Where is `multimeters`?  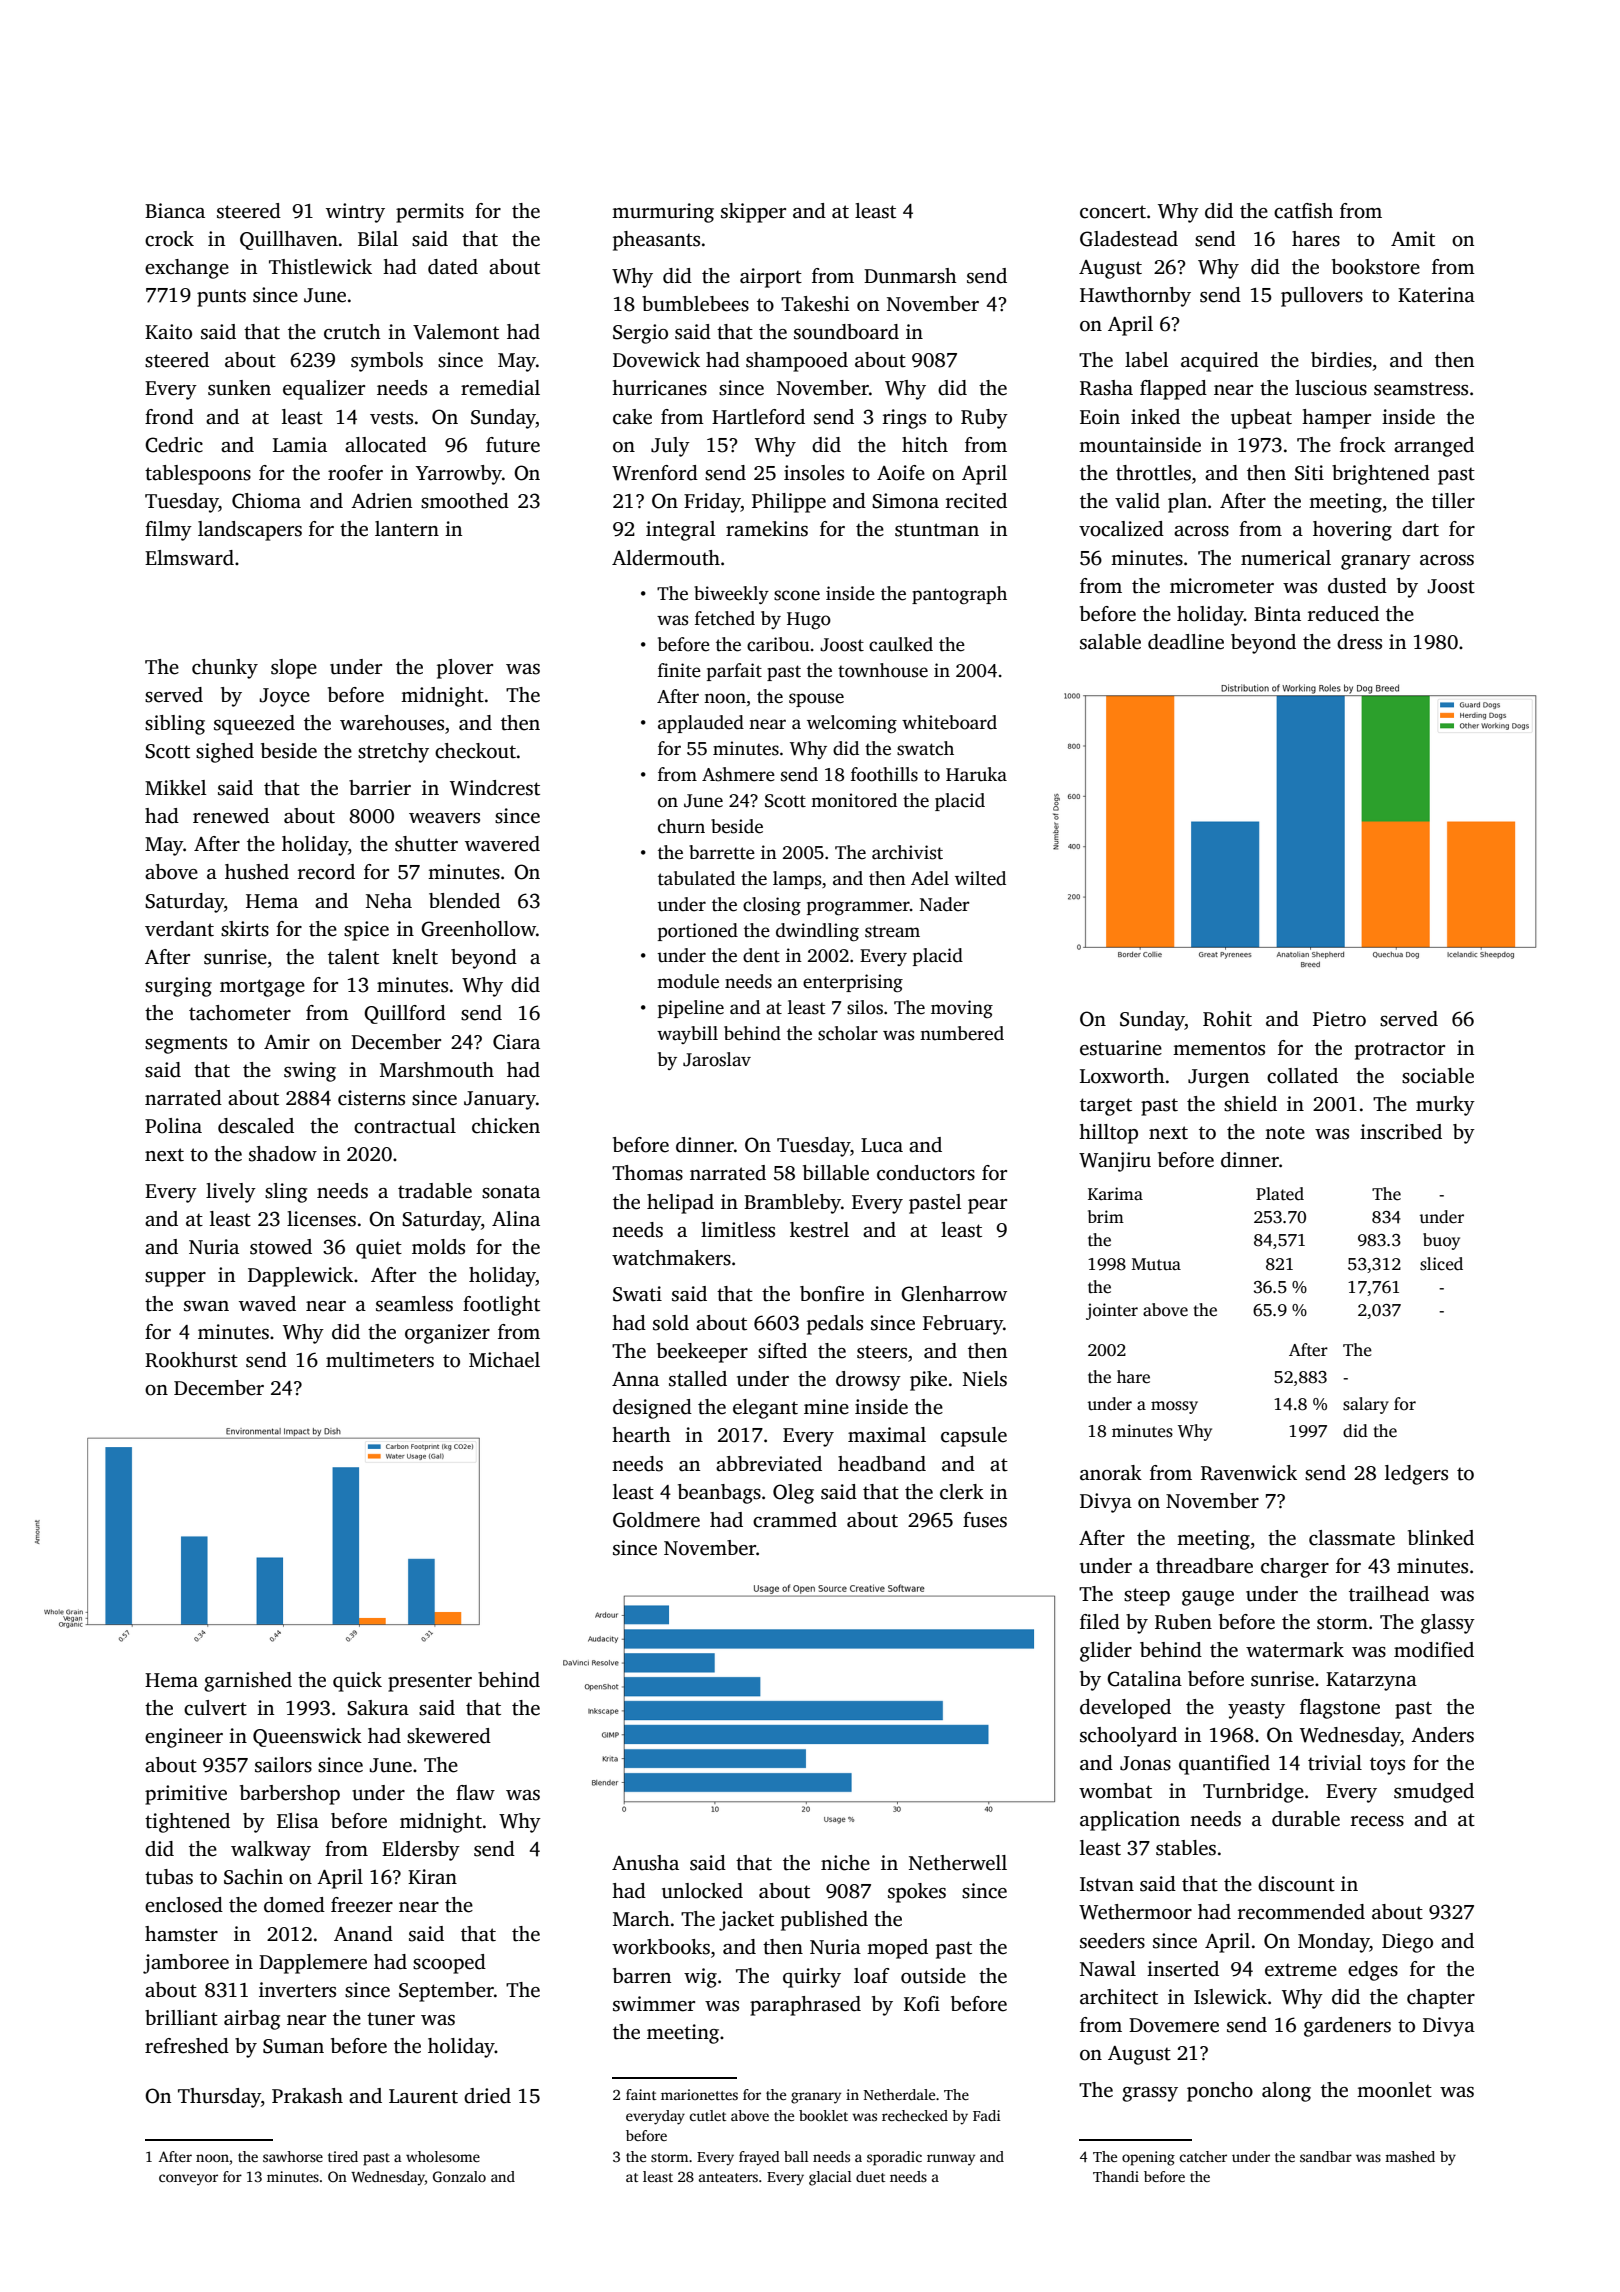
multimeters is located at coordinates (380, 1360).
